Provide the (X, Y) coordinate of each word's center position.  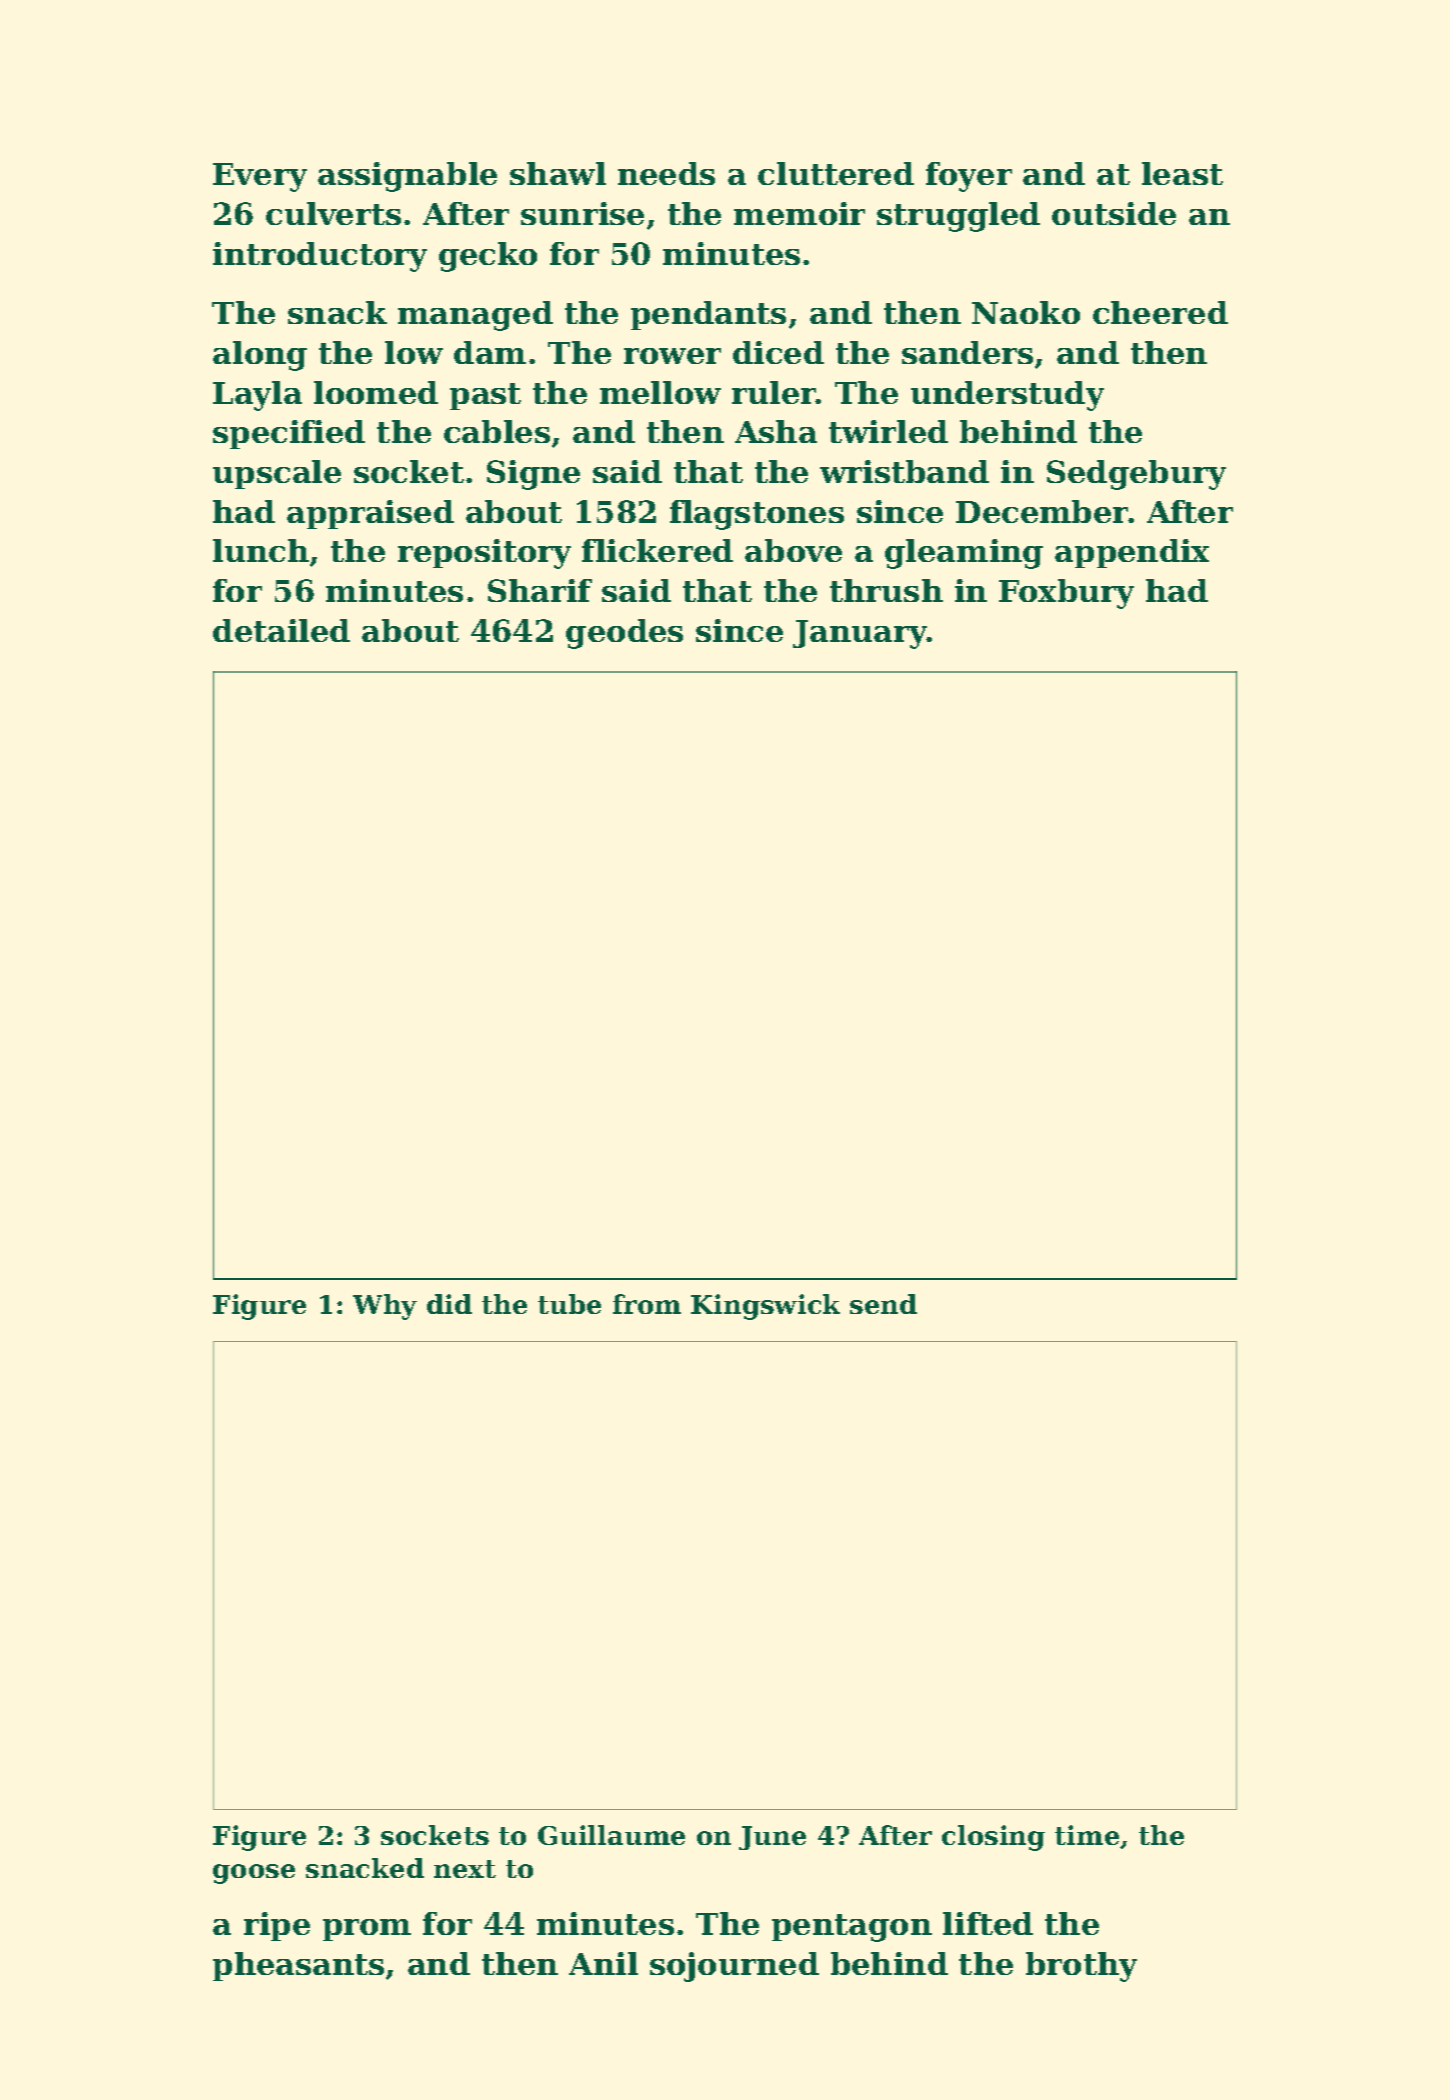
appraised (370, 514)
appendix (1132, 553)
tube (569, 1304)
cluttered (836, 173)
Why (385, 1307)
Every (260, 177)
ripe (277, 1926)
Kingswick (765, 1307)
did (449, 1304)
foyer (969, 177)
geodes (624, 634)
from (647, 1304)
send (883, 1304)
